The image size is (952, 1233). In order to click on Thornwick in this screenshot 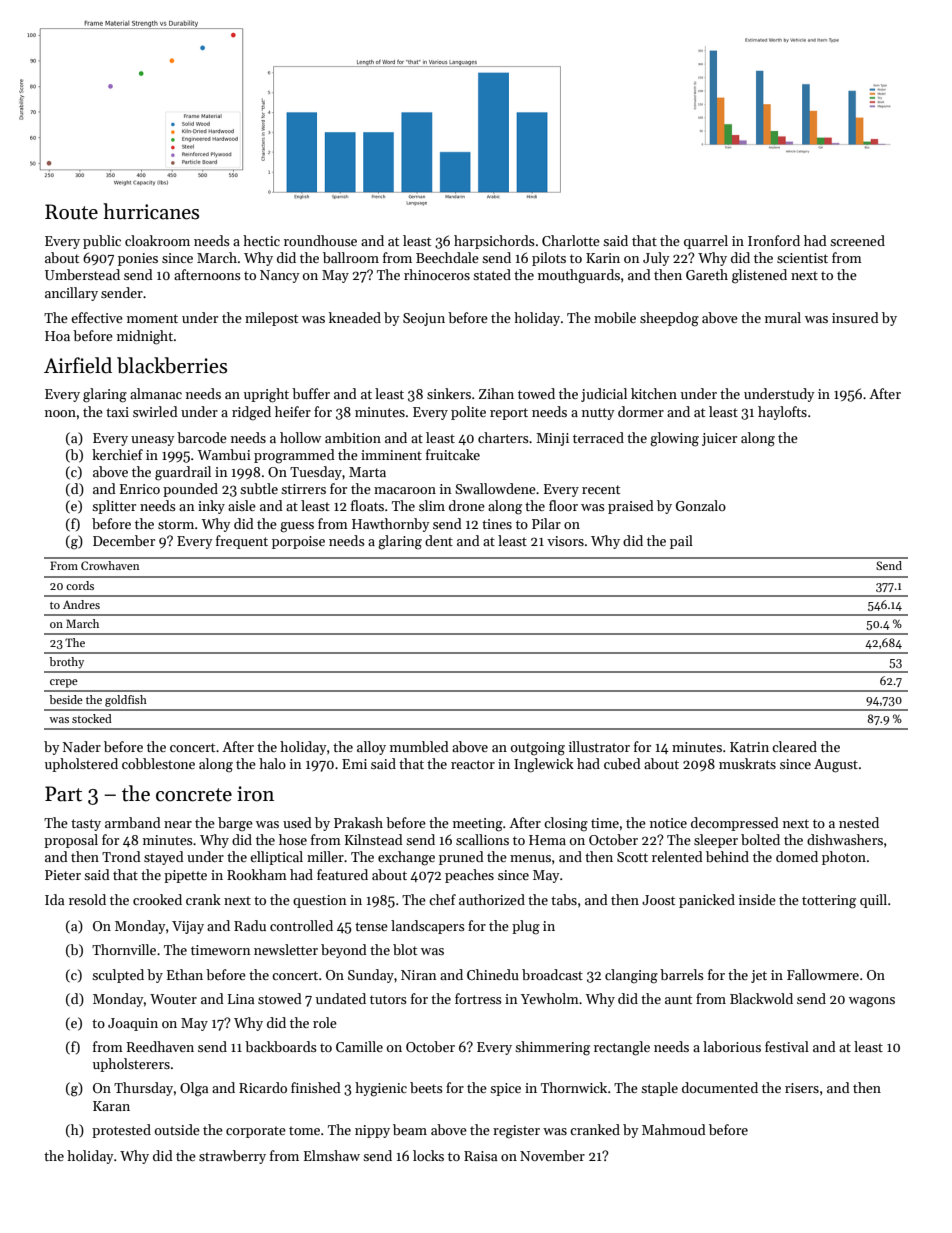, I will do `click(574, 1087)`.
